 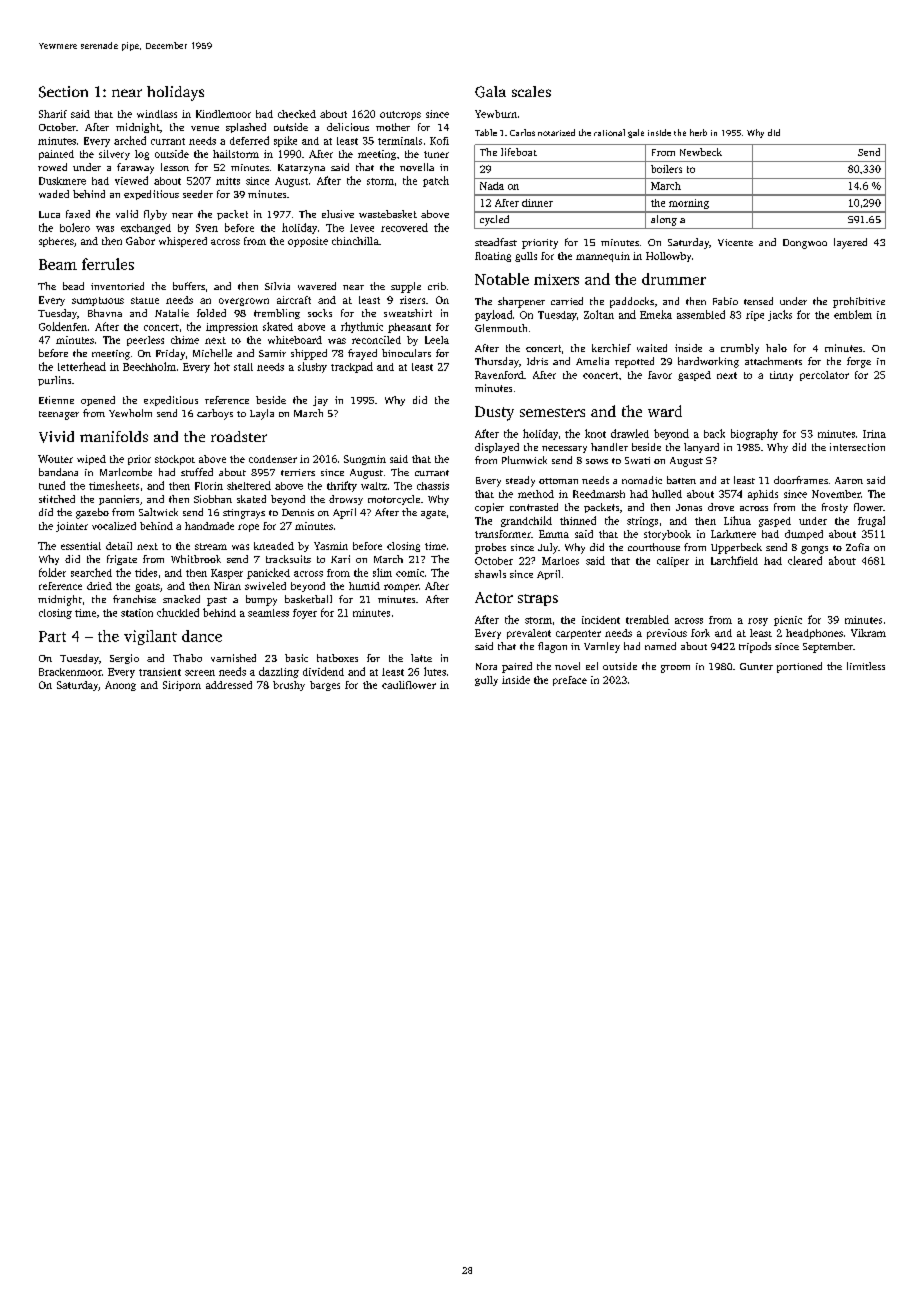 I want to click on method, so click(x=536, y=494).
